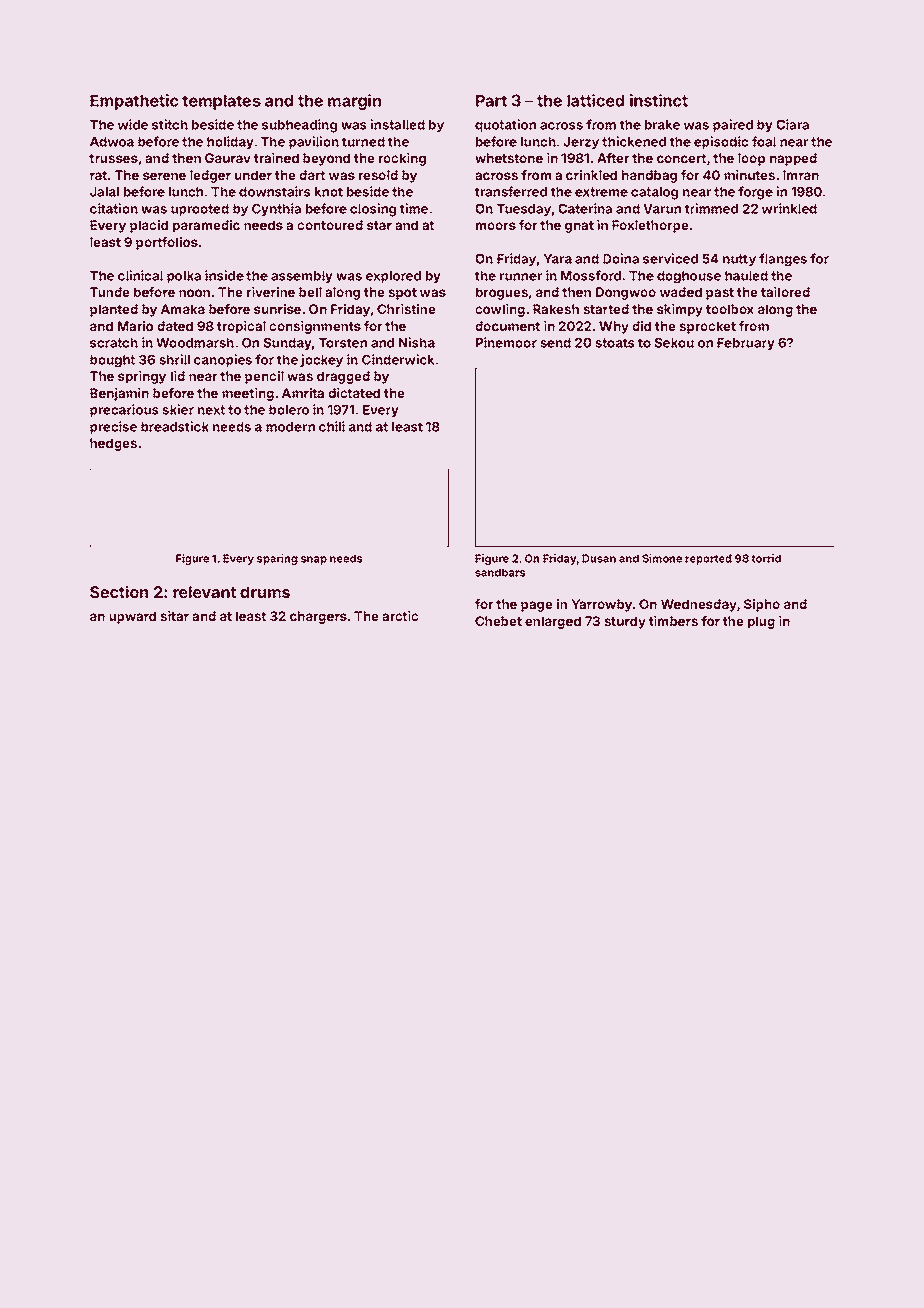  What do you see at coordinates (119, 591) in the image?
I see `Section` at bounding box center [119, 591].
